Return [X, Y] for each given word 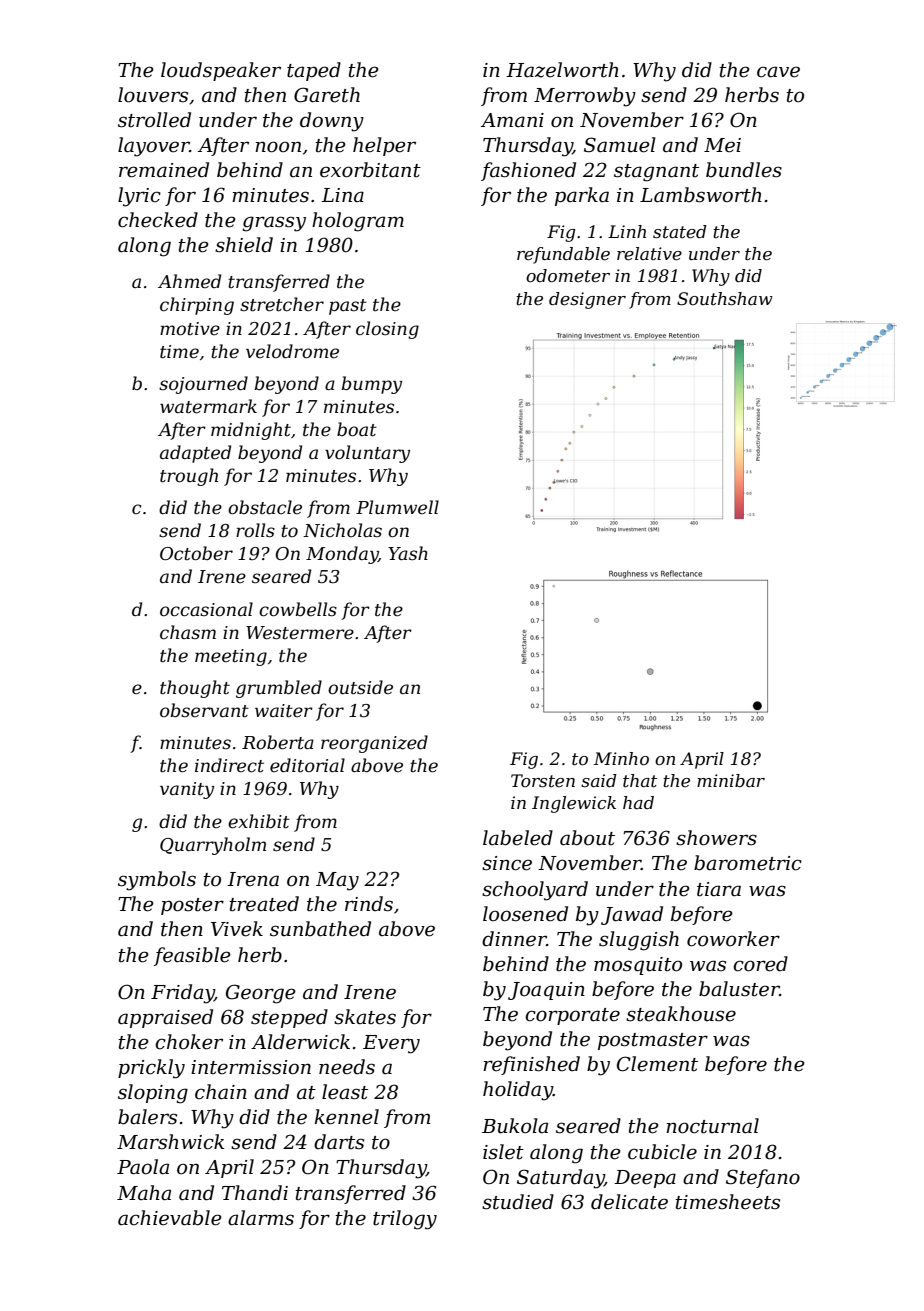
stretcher [282, 304]
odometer [568, 276]
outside [360, 687]
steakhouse [681, 1014]
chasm [188, 632]
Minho [621, 759]
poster [192, 906]
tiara [719, 889]
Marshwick [171, 1142]
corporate [572, 1016]
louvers [153, 95]
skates [365, 1017]
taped [314, 71]
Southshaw [725, 299]
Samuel [620, 145]
